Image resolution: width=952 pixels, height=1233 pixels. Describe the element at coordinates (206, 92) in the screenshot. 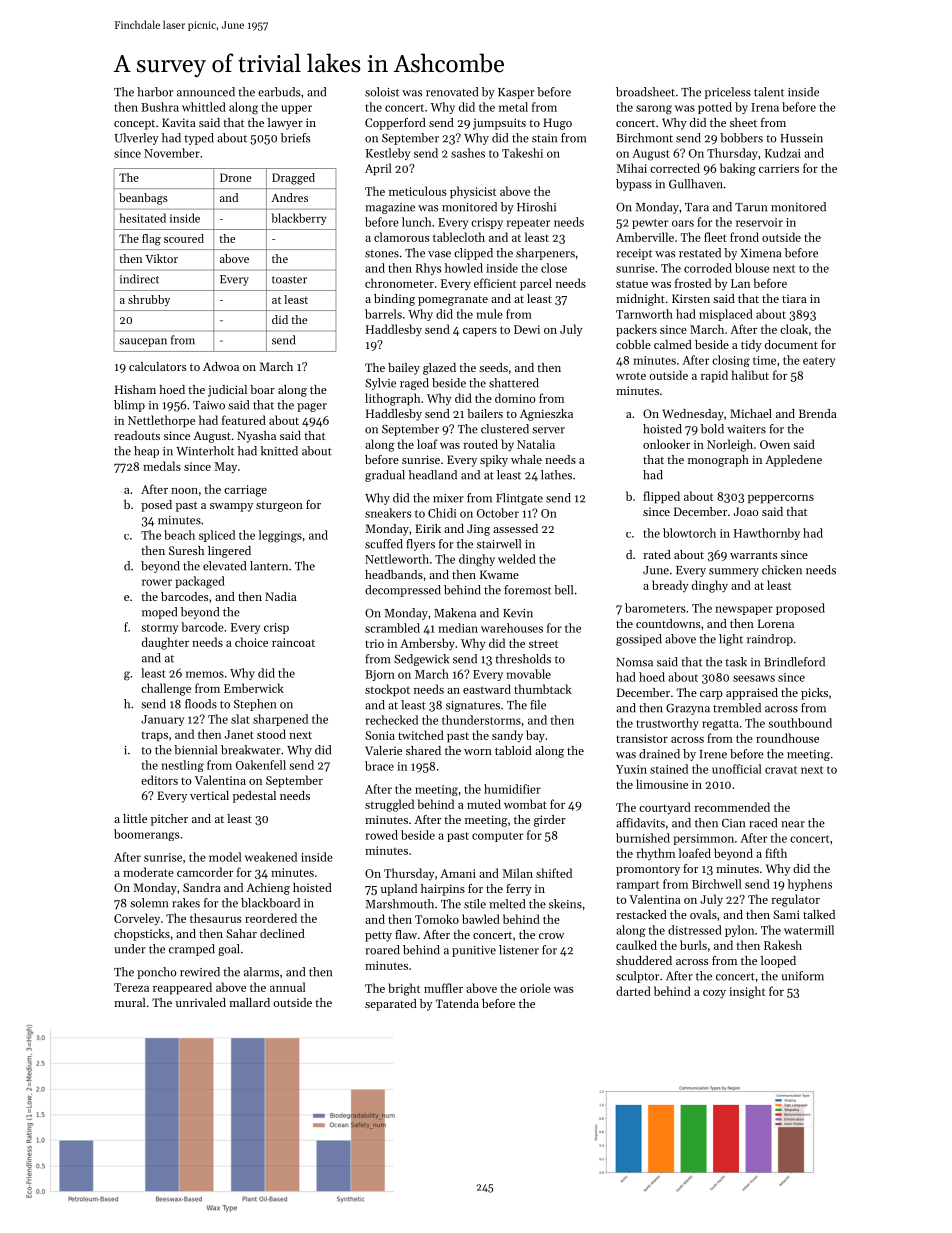

I see `announced` at that location.
